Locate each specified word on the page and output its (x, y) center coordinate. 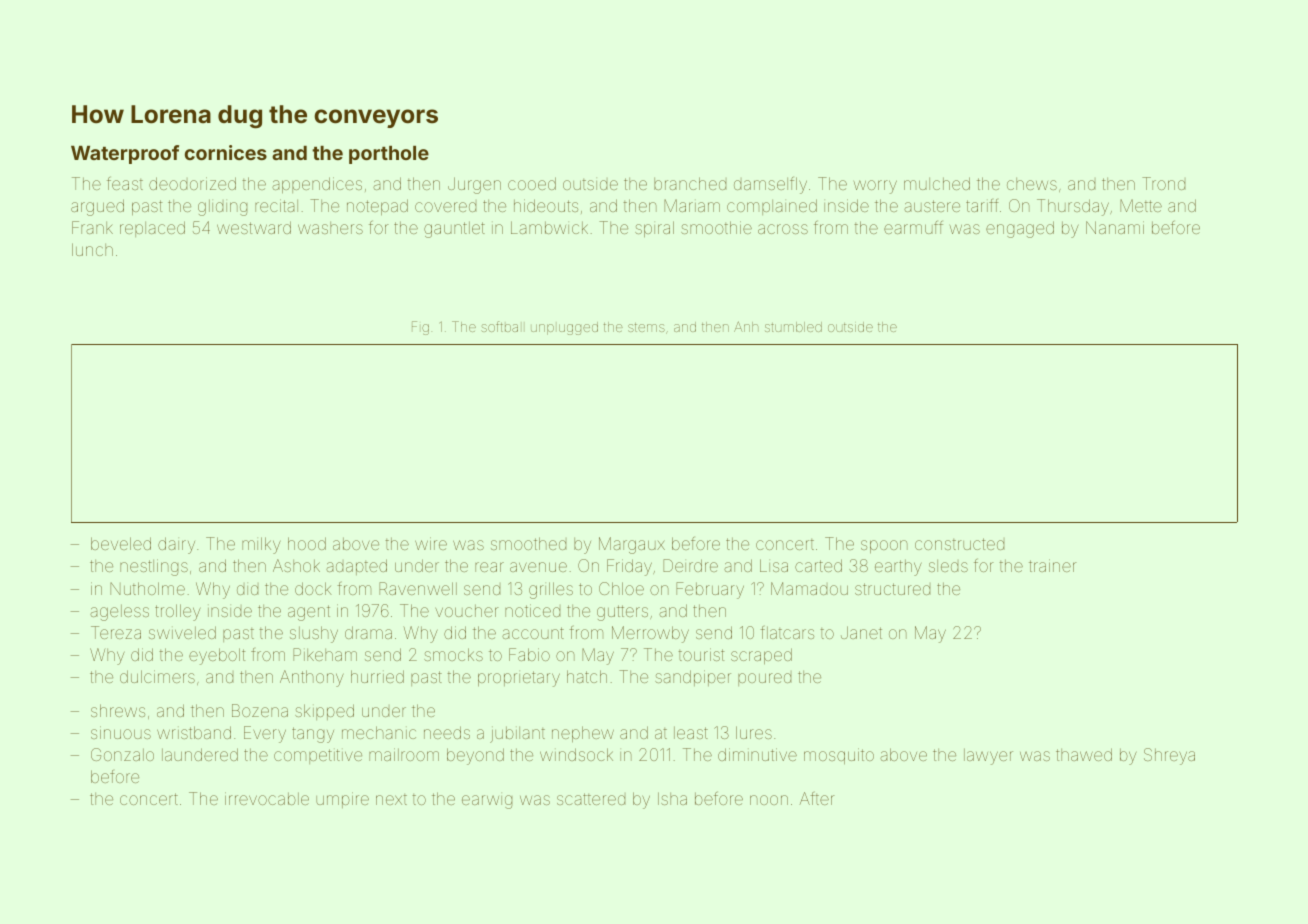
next (391, 799)
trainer (1053, 565)
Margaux (632, 545)
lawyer (988, 756)
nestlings (154, 567)
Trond (1163, 183)
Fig (420, 328)
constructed (959, 544)
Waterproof (125, 154)
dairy (176, 545)
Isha (672, 798)
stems (646, 327)
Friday (629, 567)
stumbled (793, 327)
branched (690, 183)
